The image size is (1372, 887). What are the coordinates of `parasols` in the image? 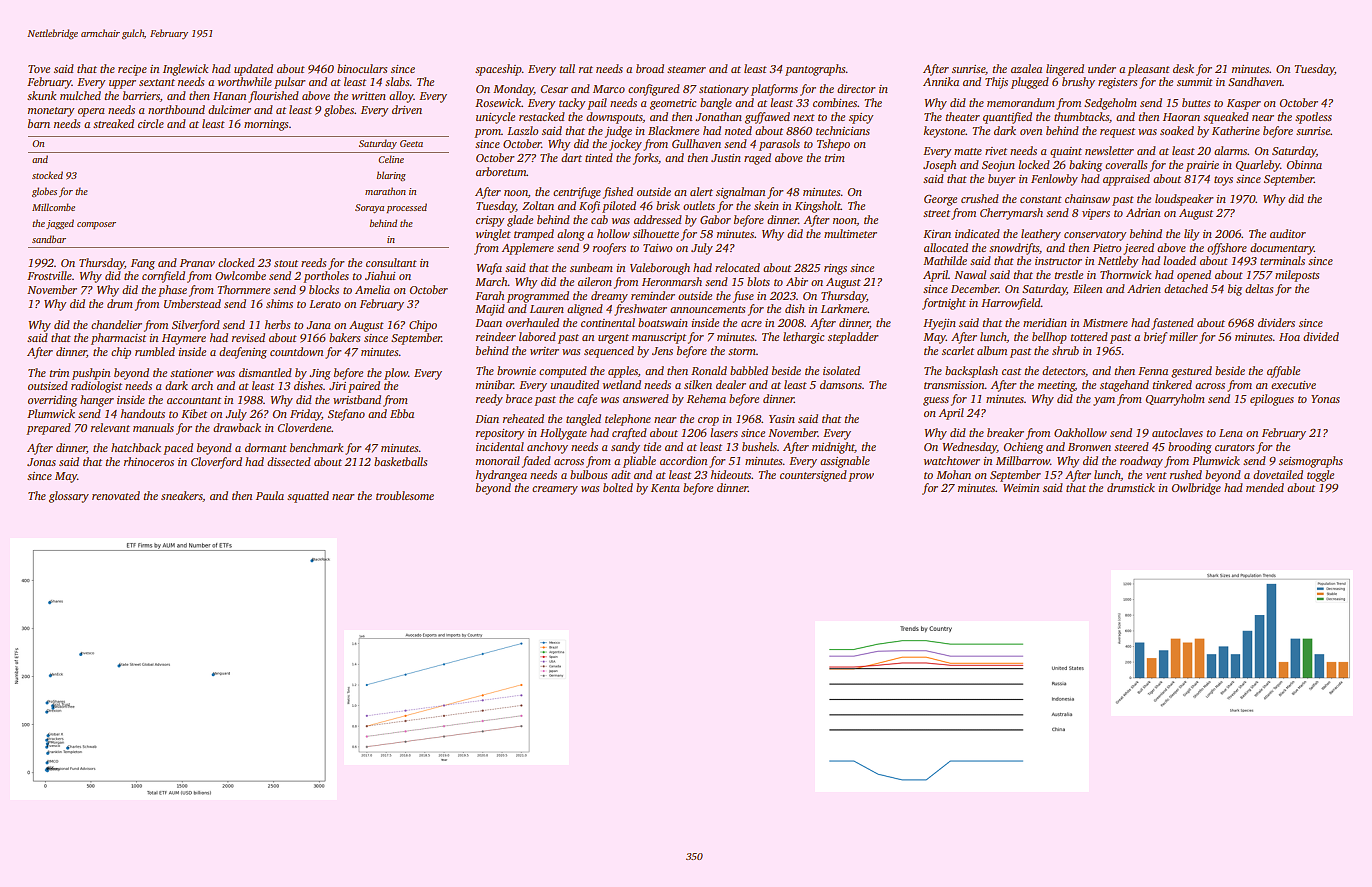 It's located at (779, 145).
